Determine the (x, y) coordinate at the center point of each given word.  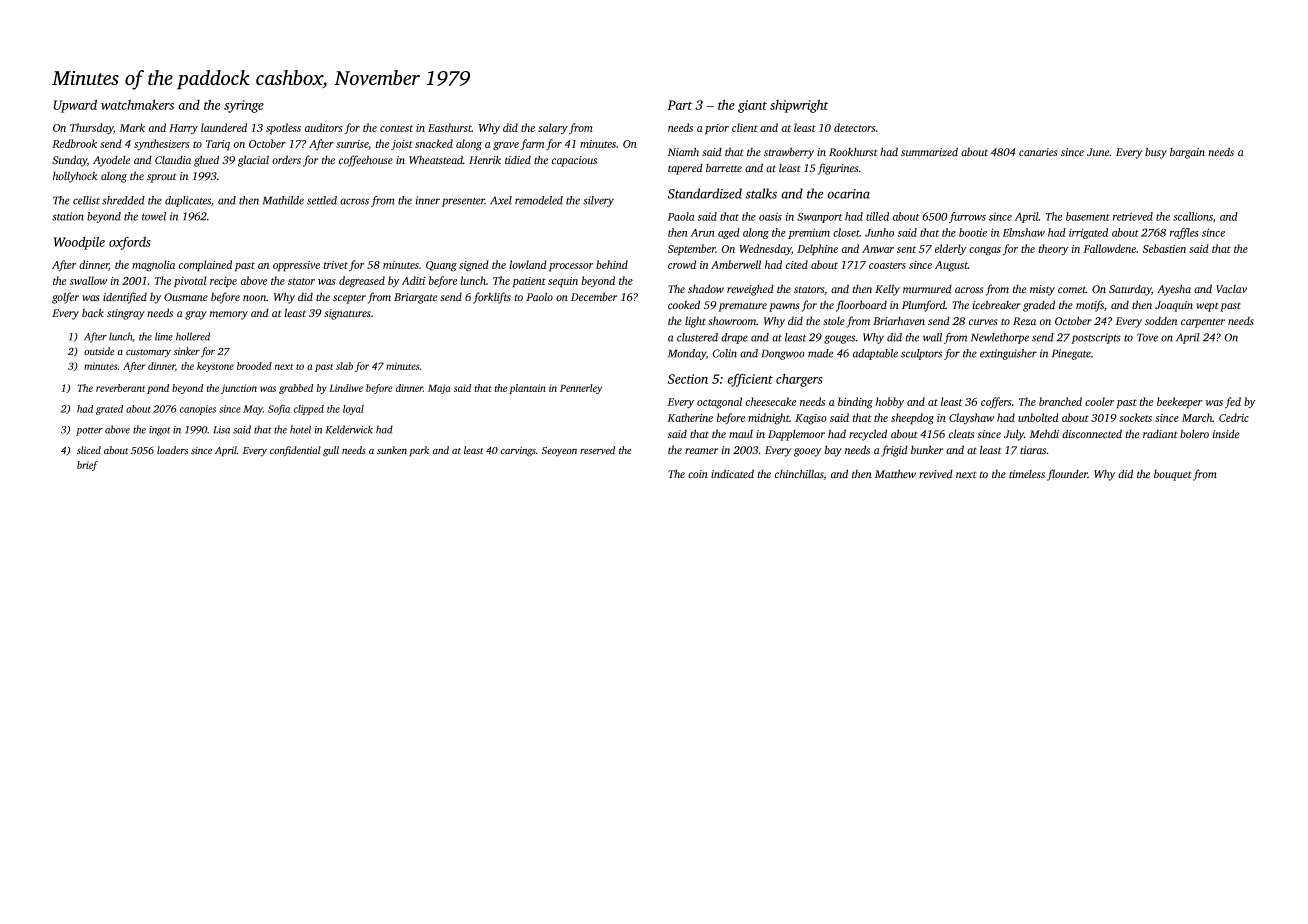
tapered (685, 169)
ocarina (848, 194)
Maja (439, 389)
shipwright (799, 106)
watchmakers (137, 104)
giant (752, 106)
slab (344, 366)
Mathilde (283, 200)
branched (1060, 401)
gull (331, 451)
